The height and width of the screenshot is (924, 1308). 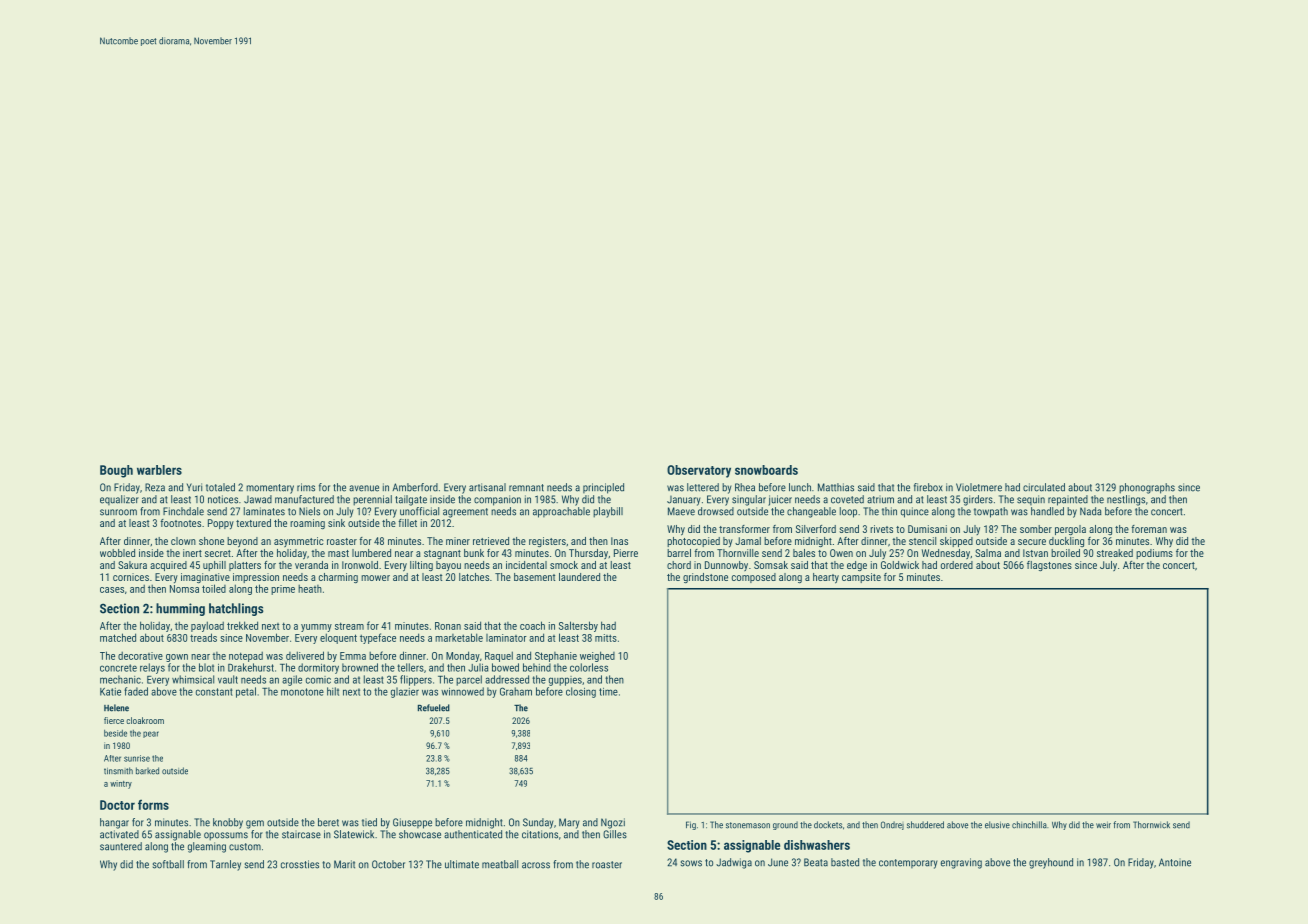 I want to click on Antoine, so click(x=1175, y=862).
